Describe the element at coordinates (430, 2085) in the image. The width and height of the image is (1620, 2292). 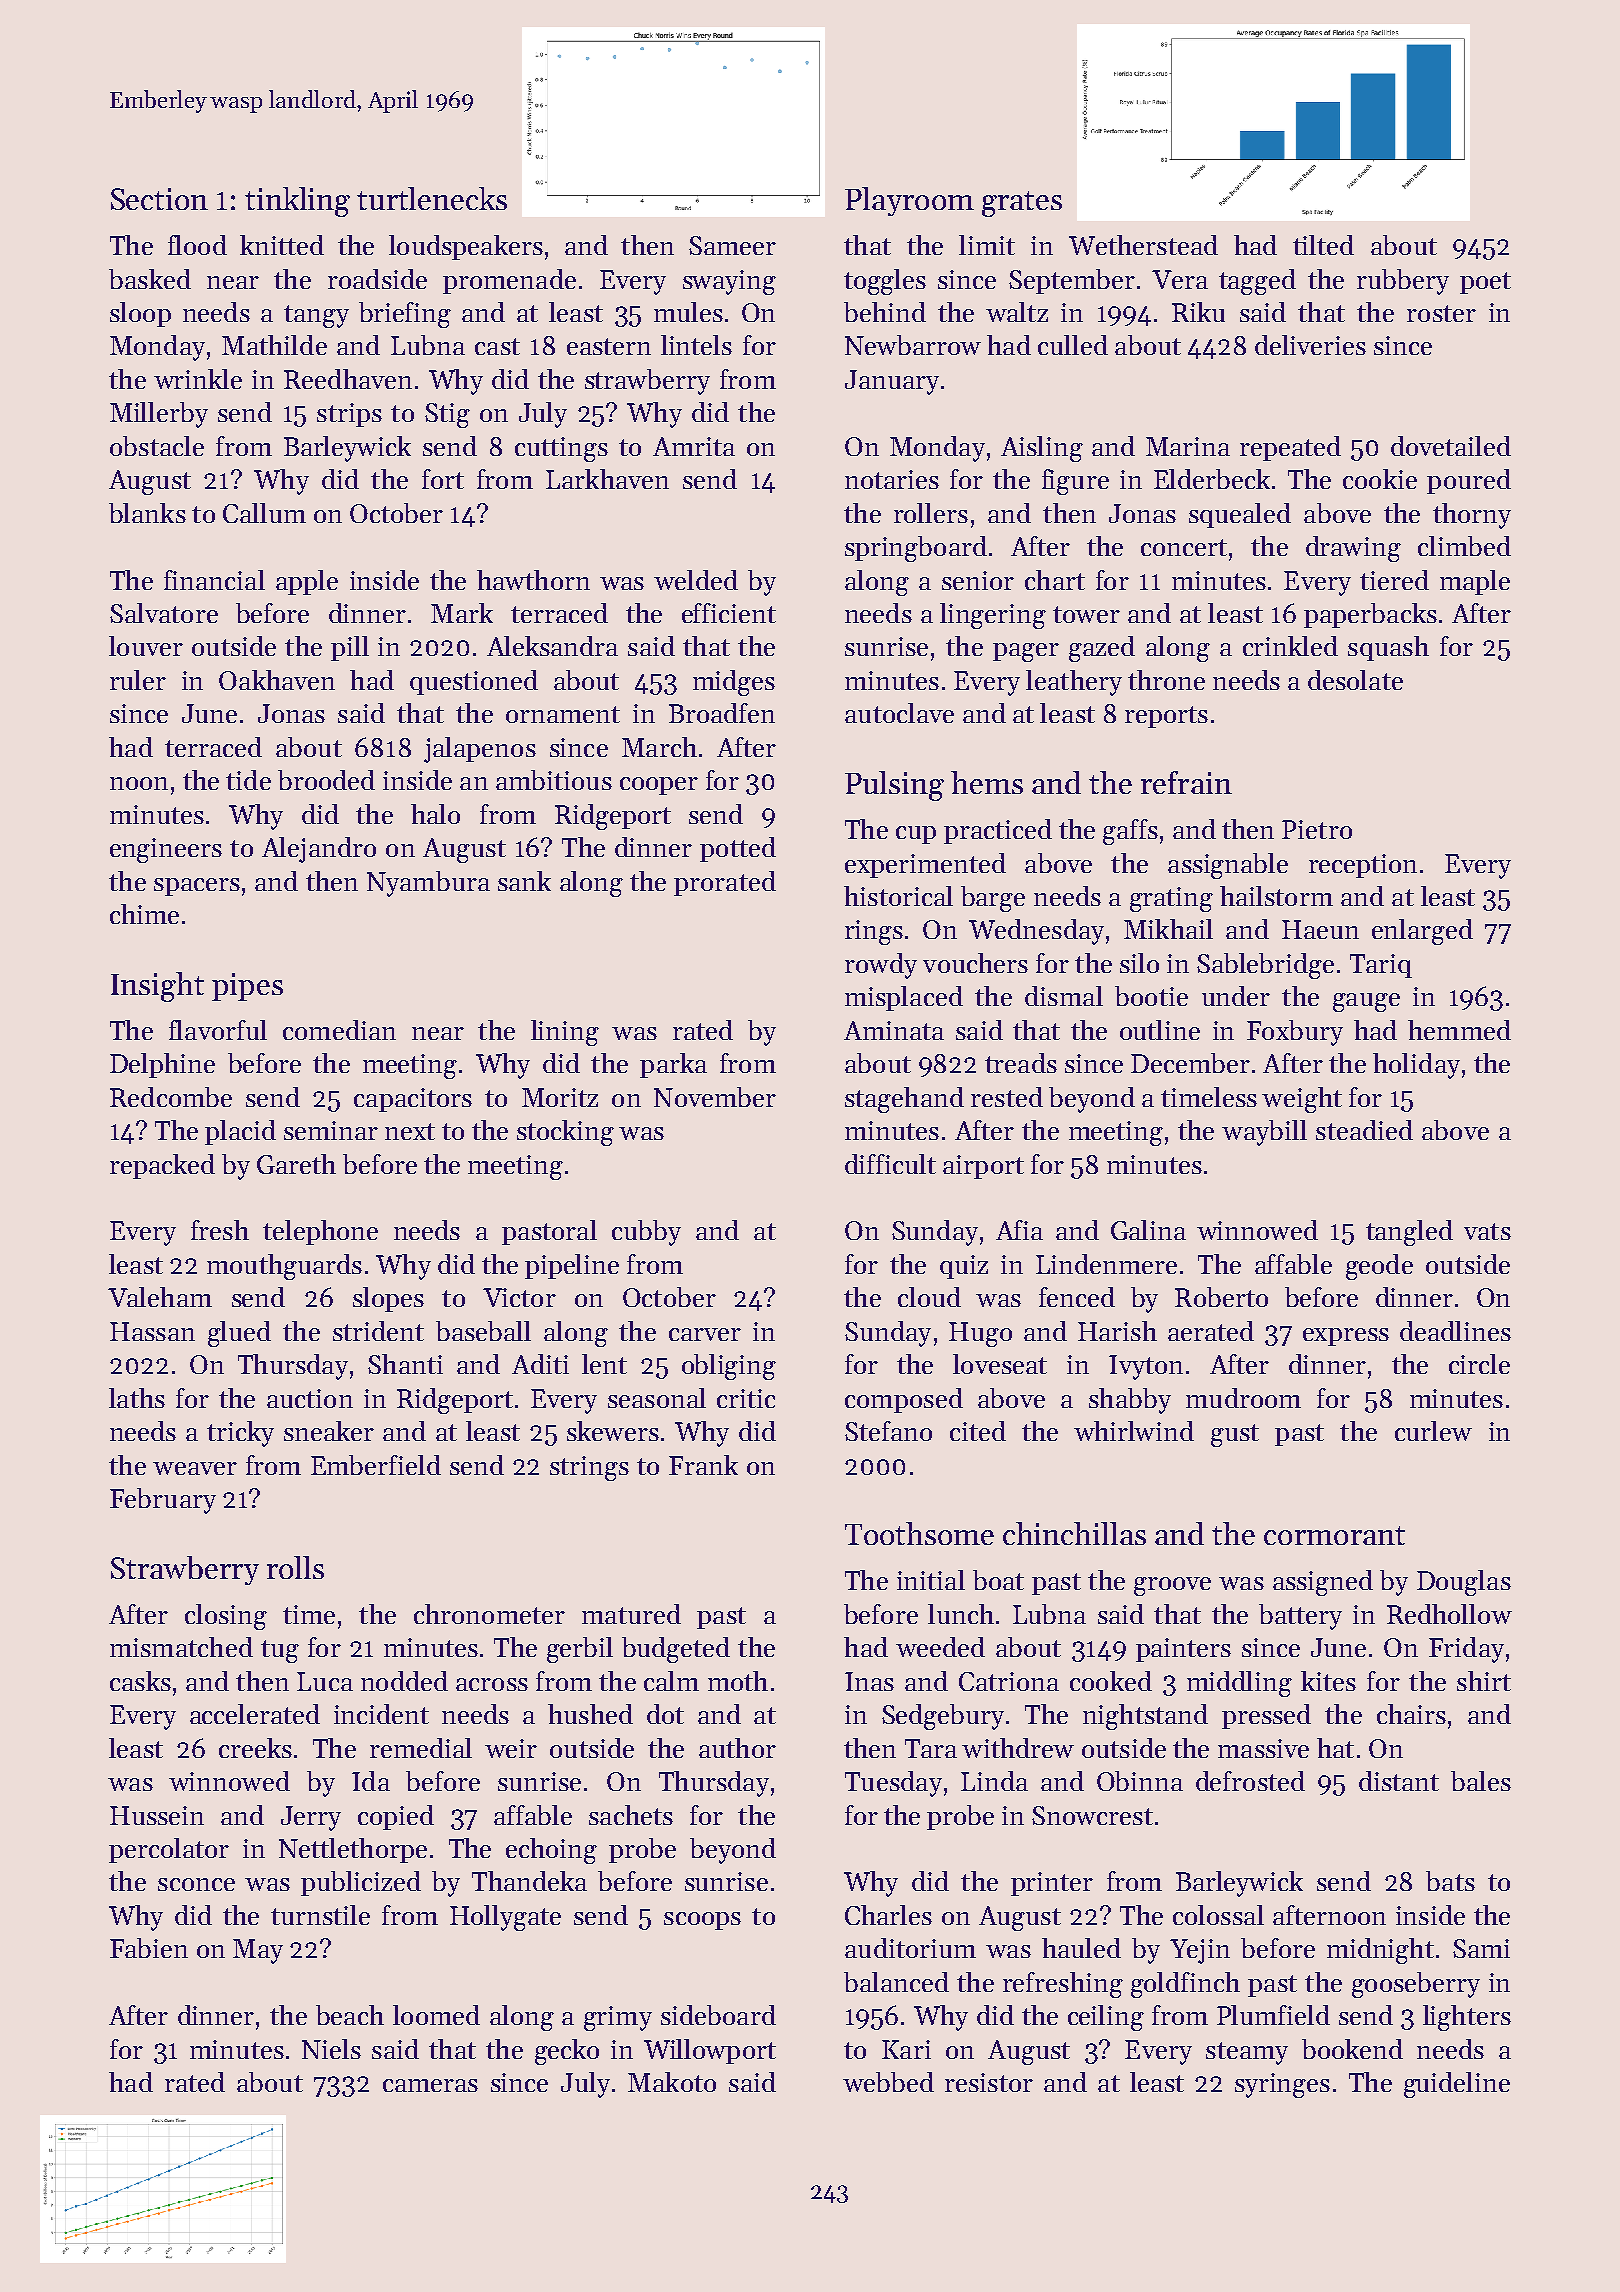
I see `cameras` at that location.
